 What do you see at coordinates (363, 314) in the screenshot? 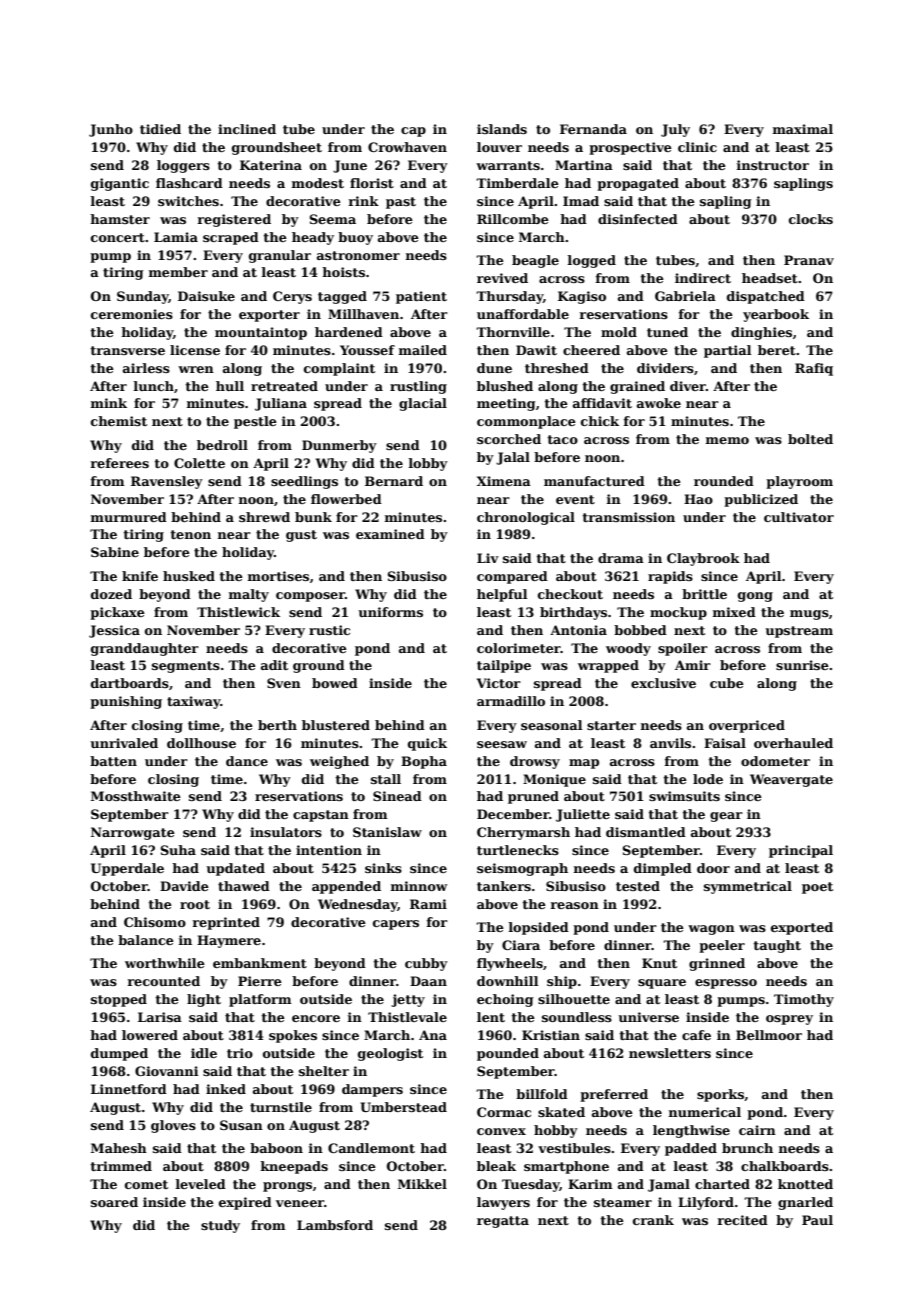
I see `Millhaven` at bounding box center [363, 314].
